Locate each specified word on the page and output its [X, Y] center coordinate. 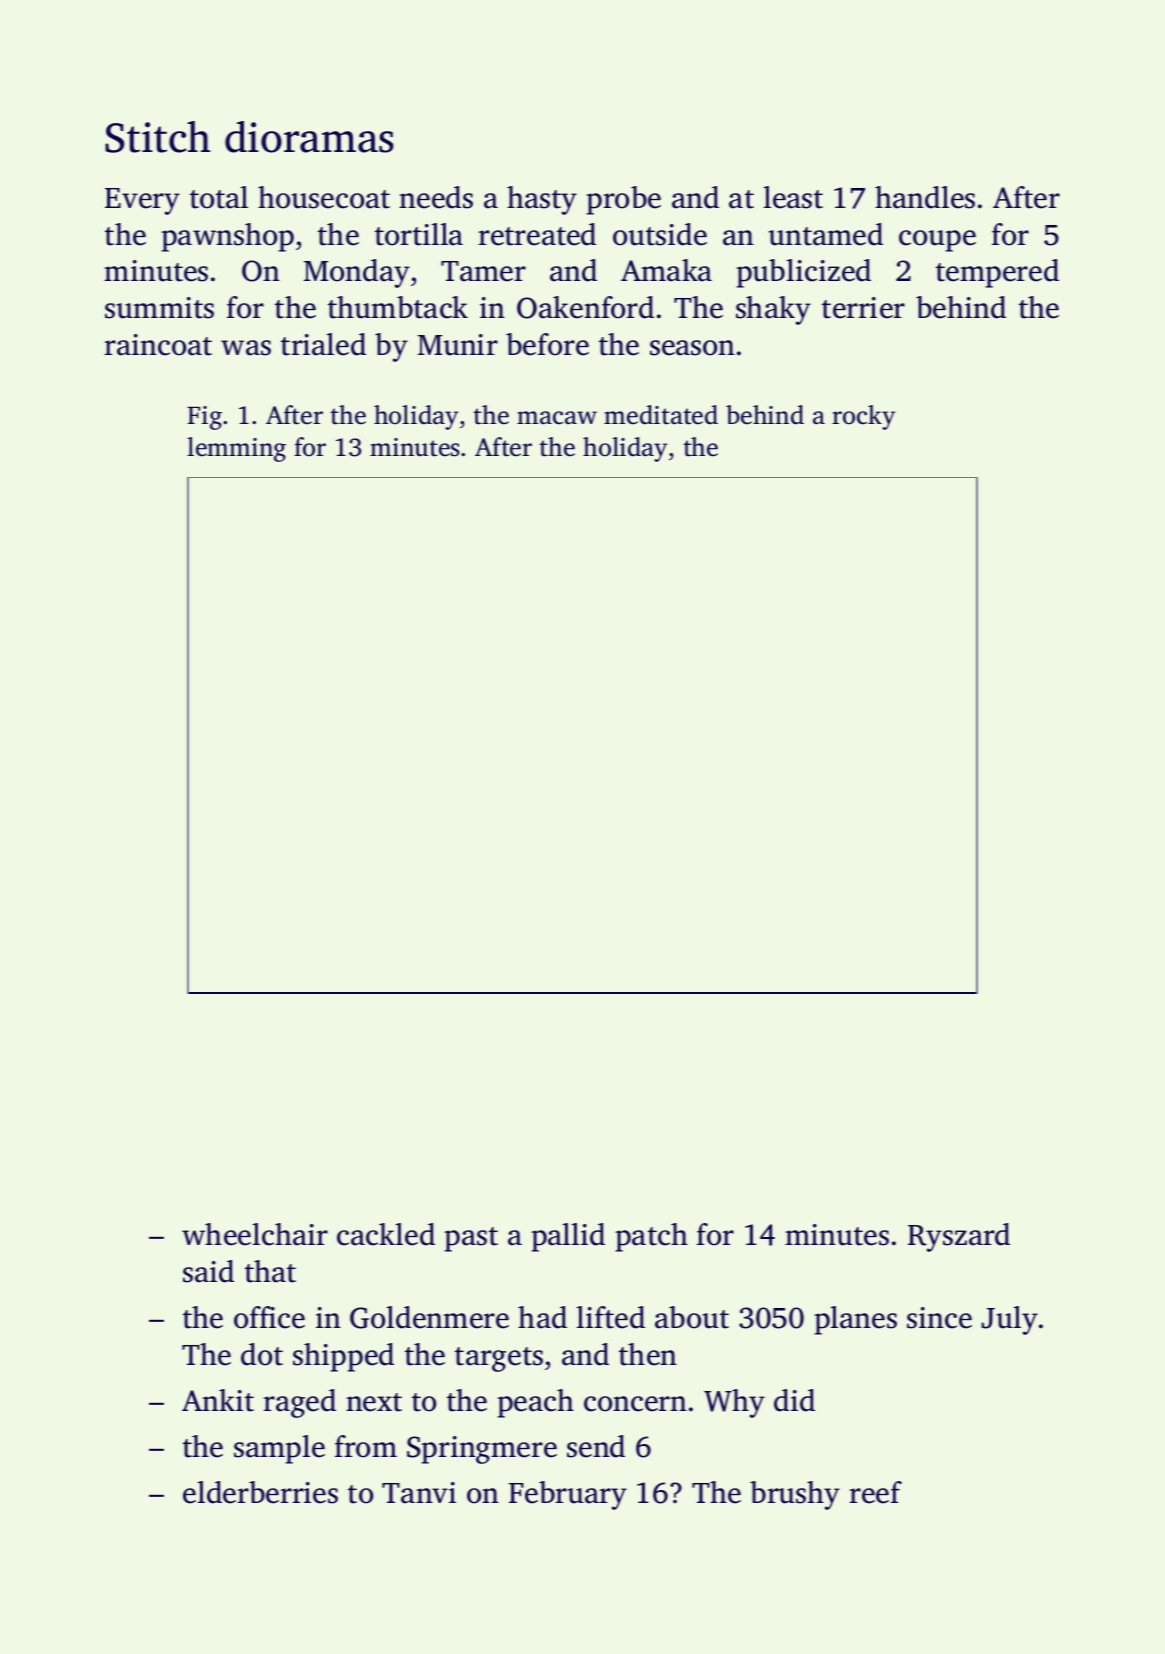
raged [299, 1403]
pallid [568, 1237]
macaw [557, 418]
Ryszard [959, 1237]
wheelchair [255, 1234]
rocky [863, 417]
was [246, 348]
